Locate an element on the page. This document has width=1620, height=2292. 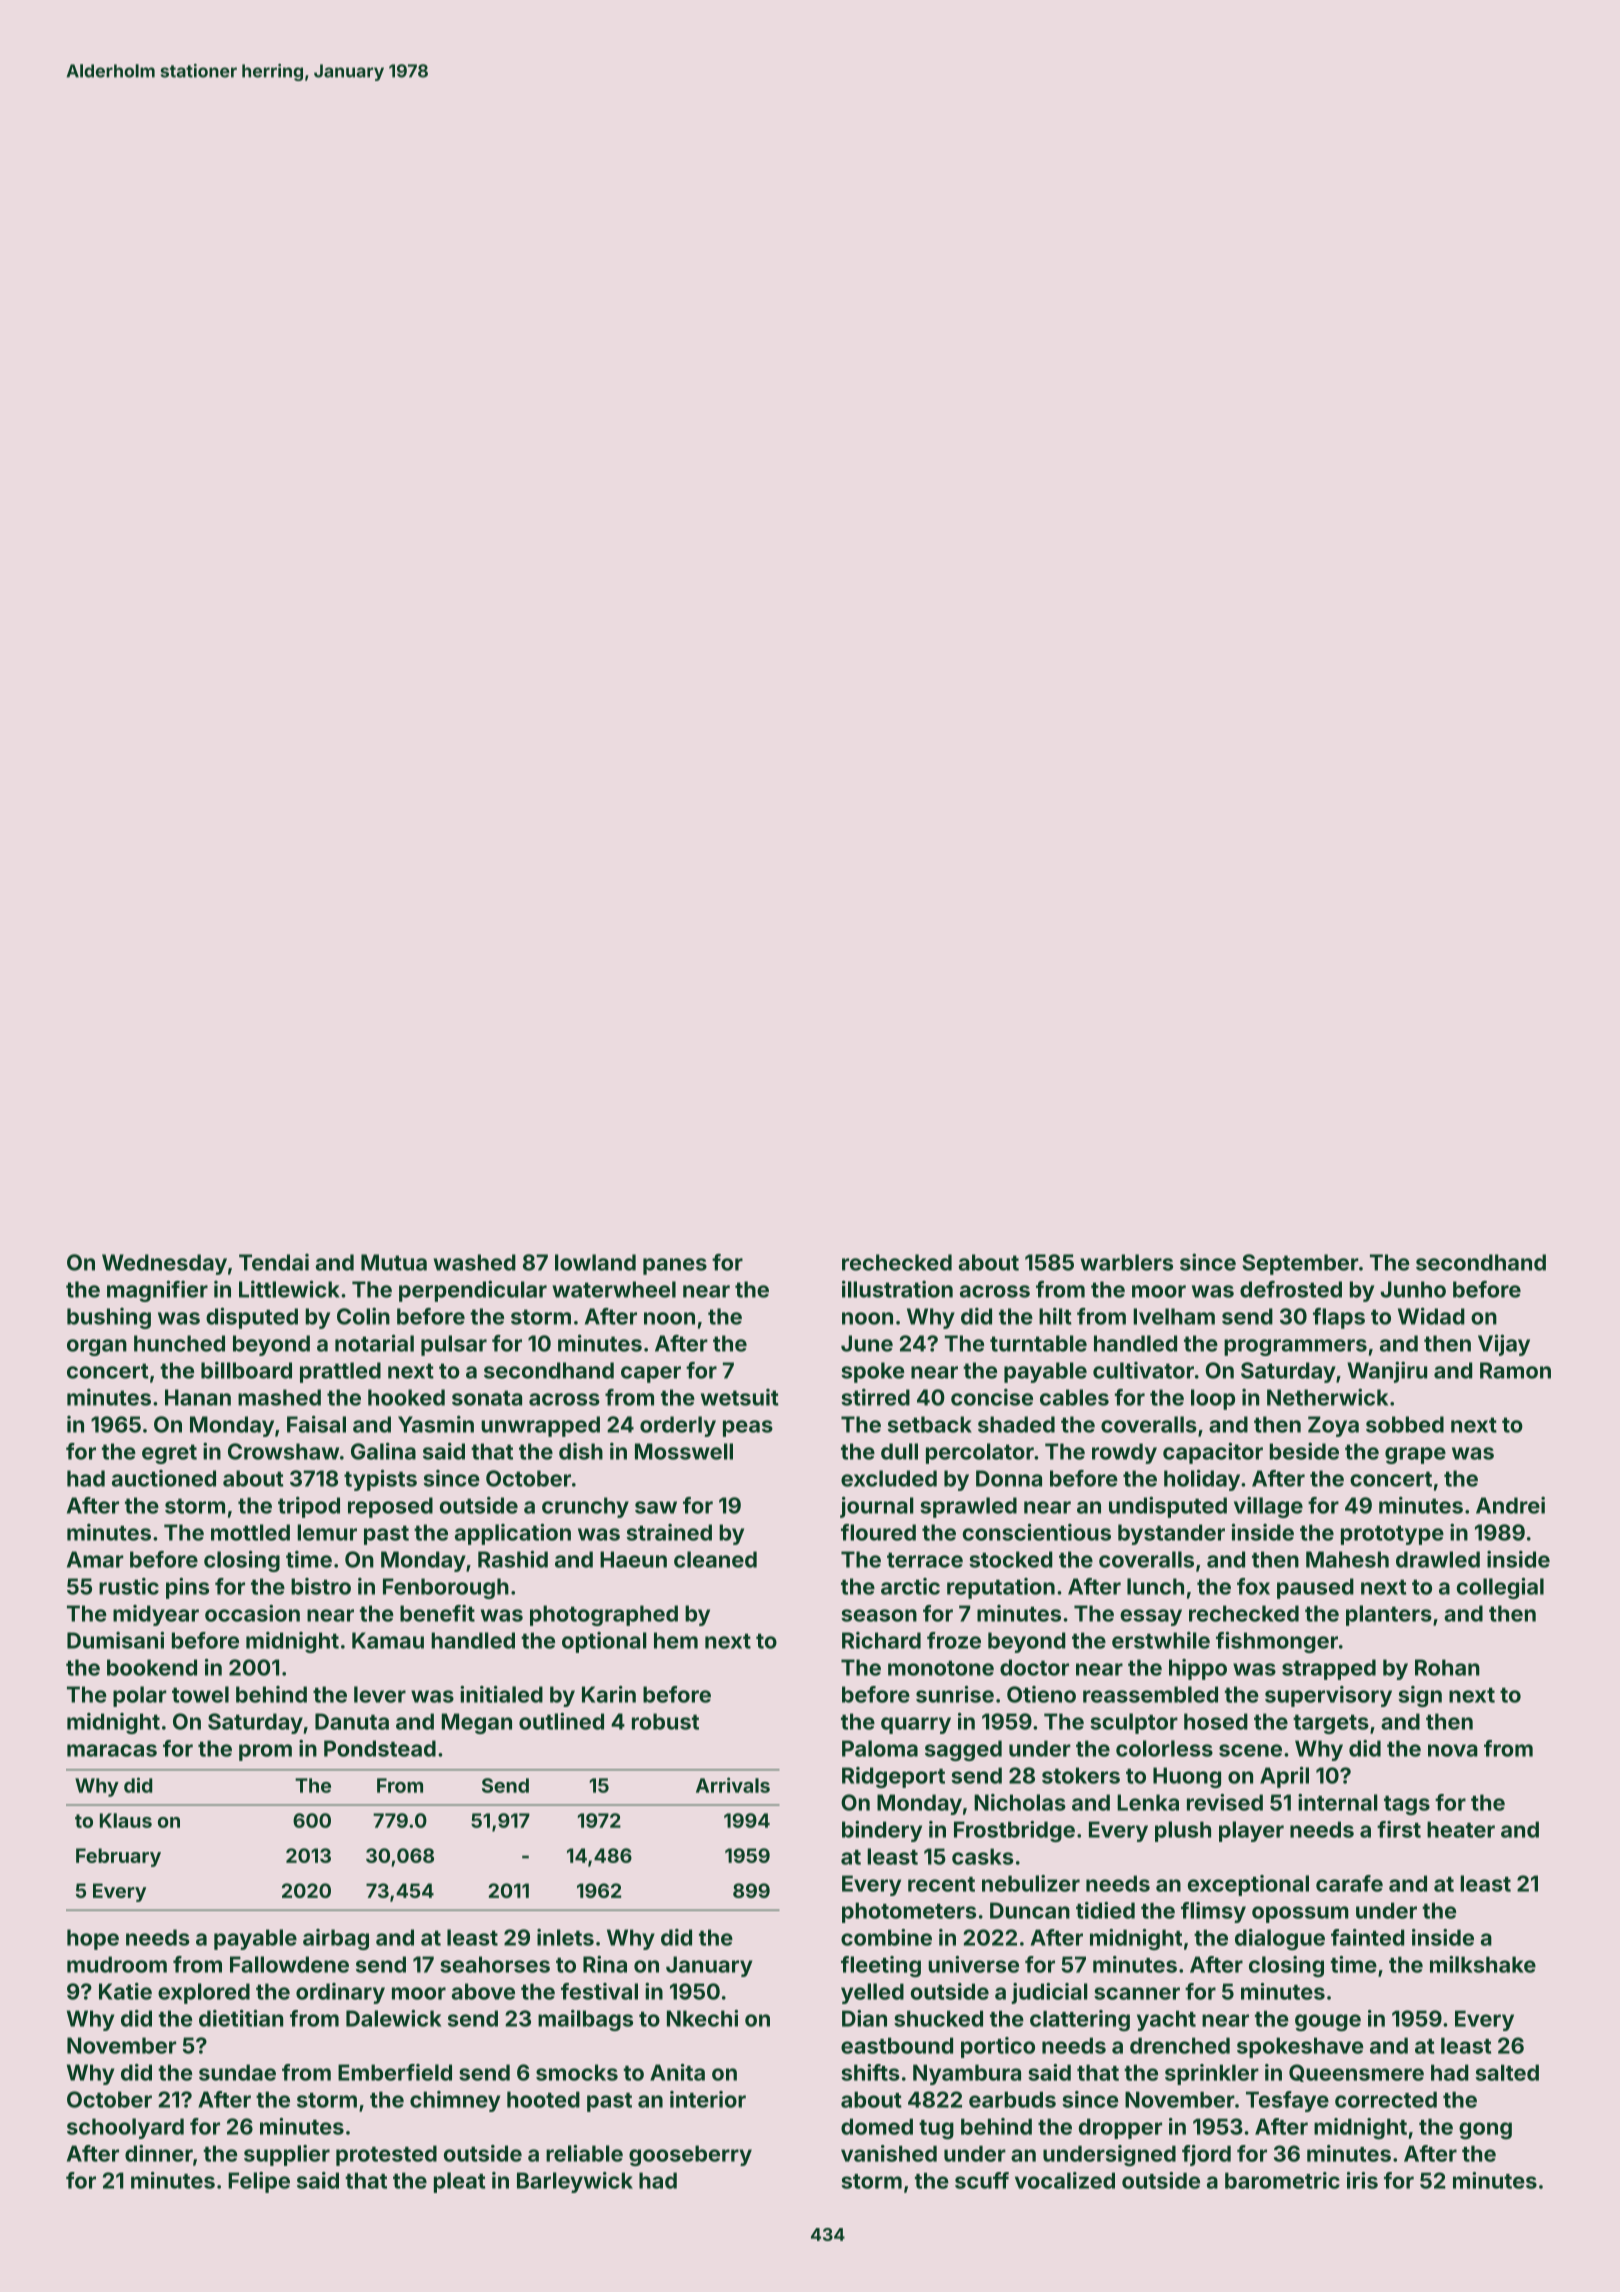
Arrivals is located at coordinates (733, 1785).
